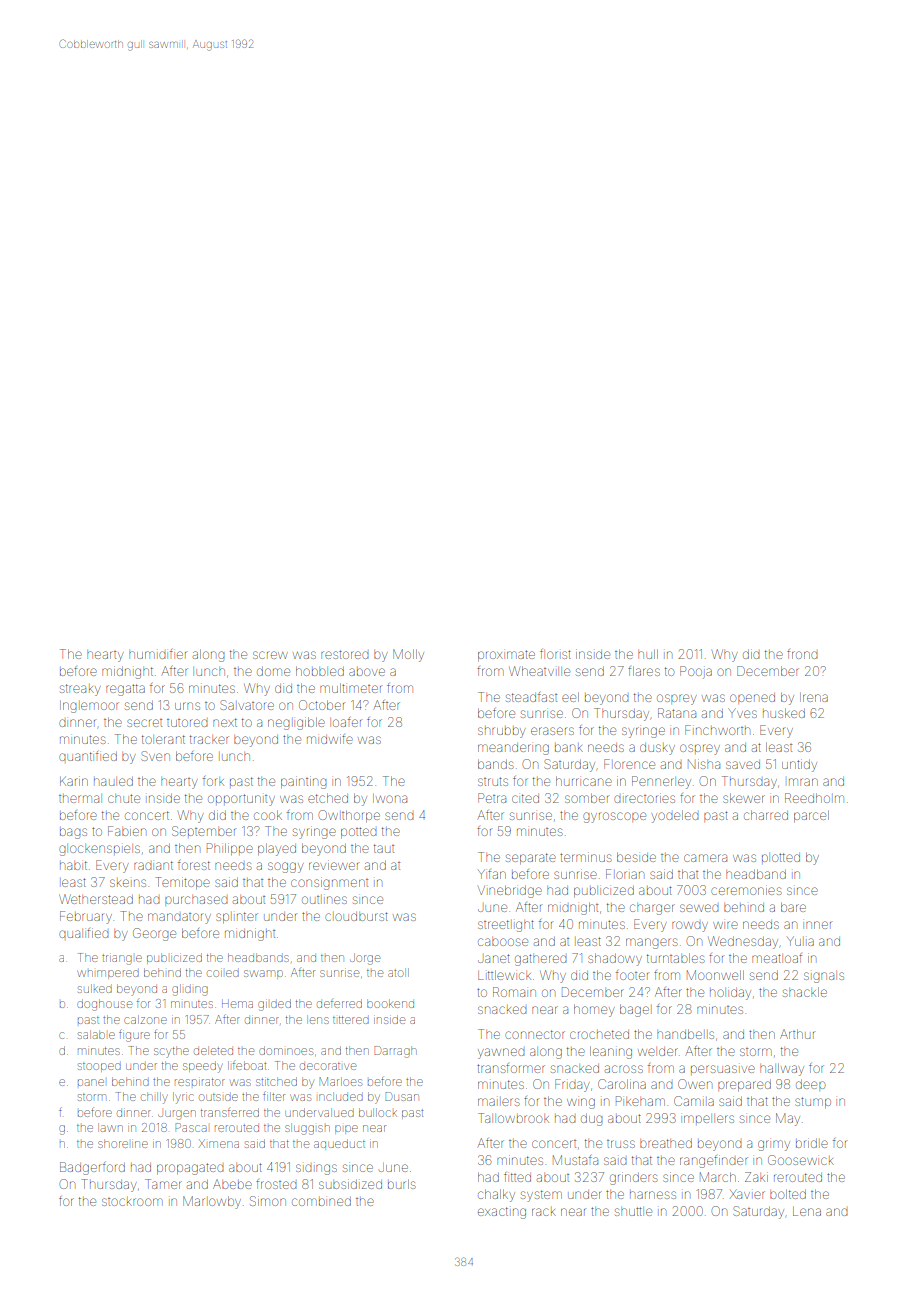 This screenshot has height=1316, width=908. What do you see at coordinates (390, 1003) in the screenshot?
I see `bookend` at bounding box center [390, 1003].
